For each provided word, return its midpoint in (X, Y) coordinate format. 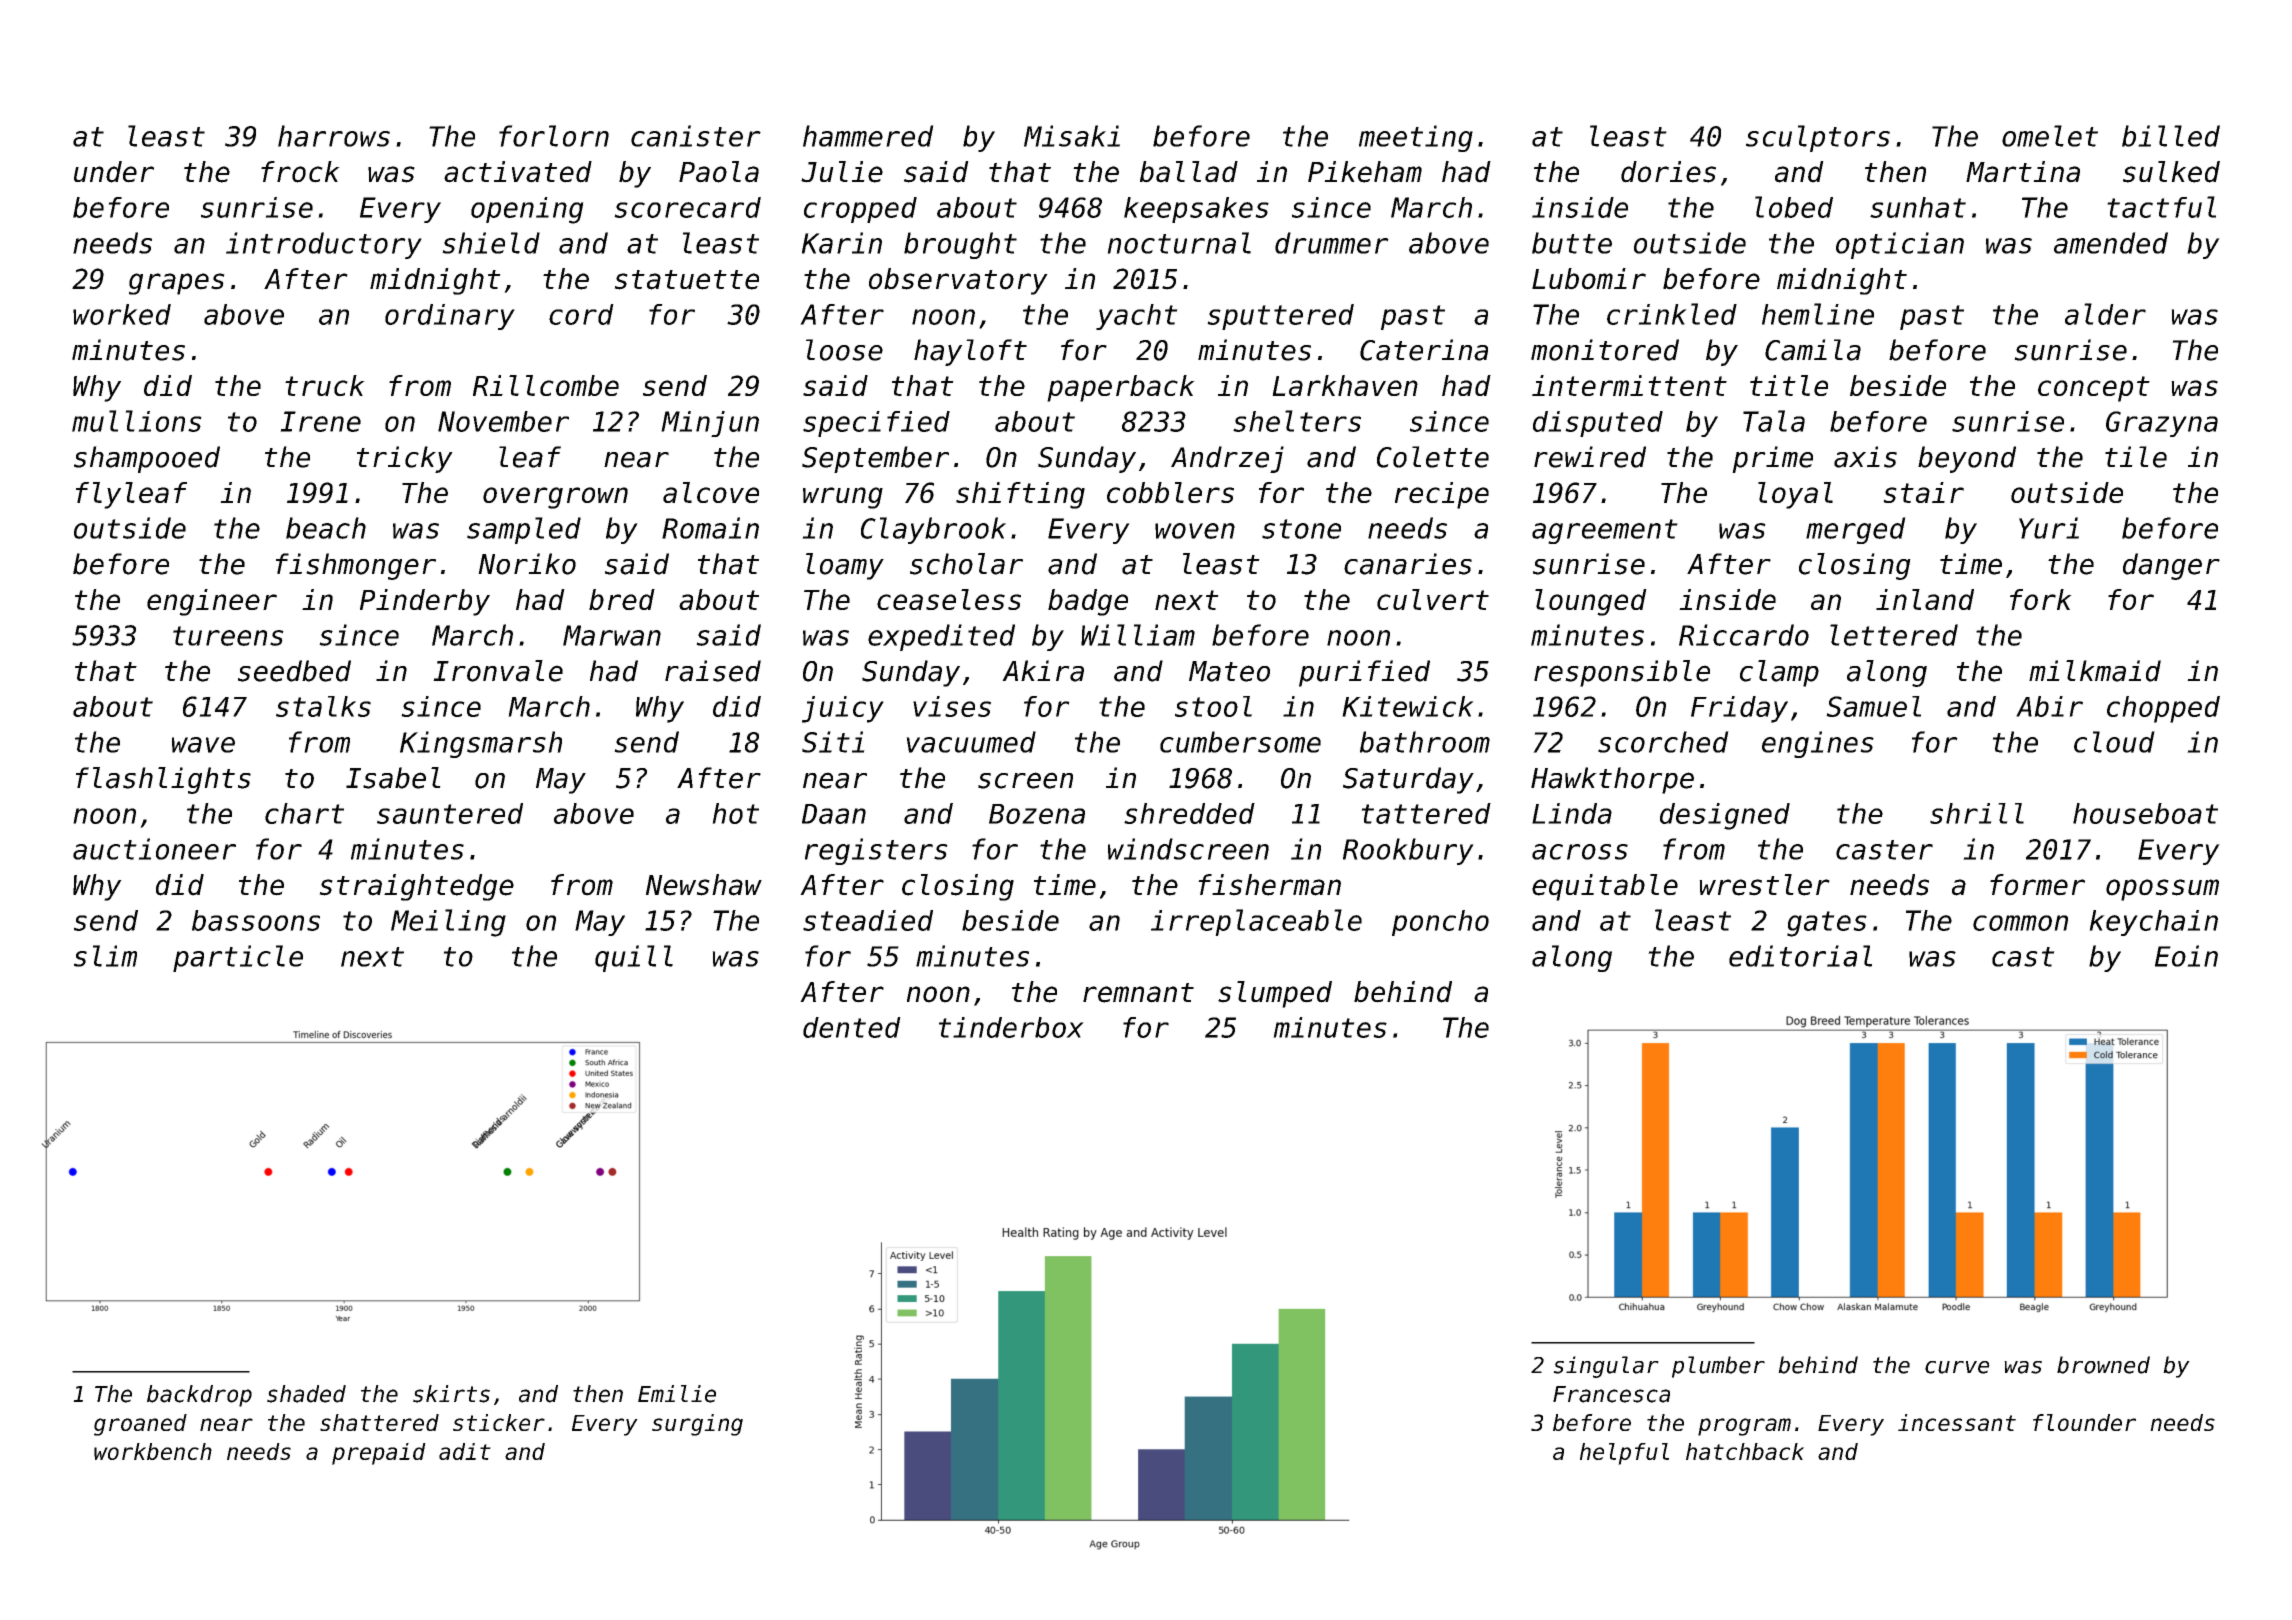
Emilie (677, 1394)
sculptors (1818, 138)
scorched (1663, 742)
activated (518, 172)
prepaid (379, 1454)
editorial (1800, 956)
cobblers (1170, 492)
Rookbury (1408, 851)
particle (238, 958)
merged (1856, 530)
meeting (1416, 138)
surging (697, 1425)
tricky (405, 459)
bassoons (256, 920)
